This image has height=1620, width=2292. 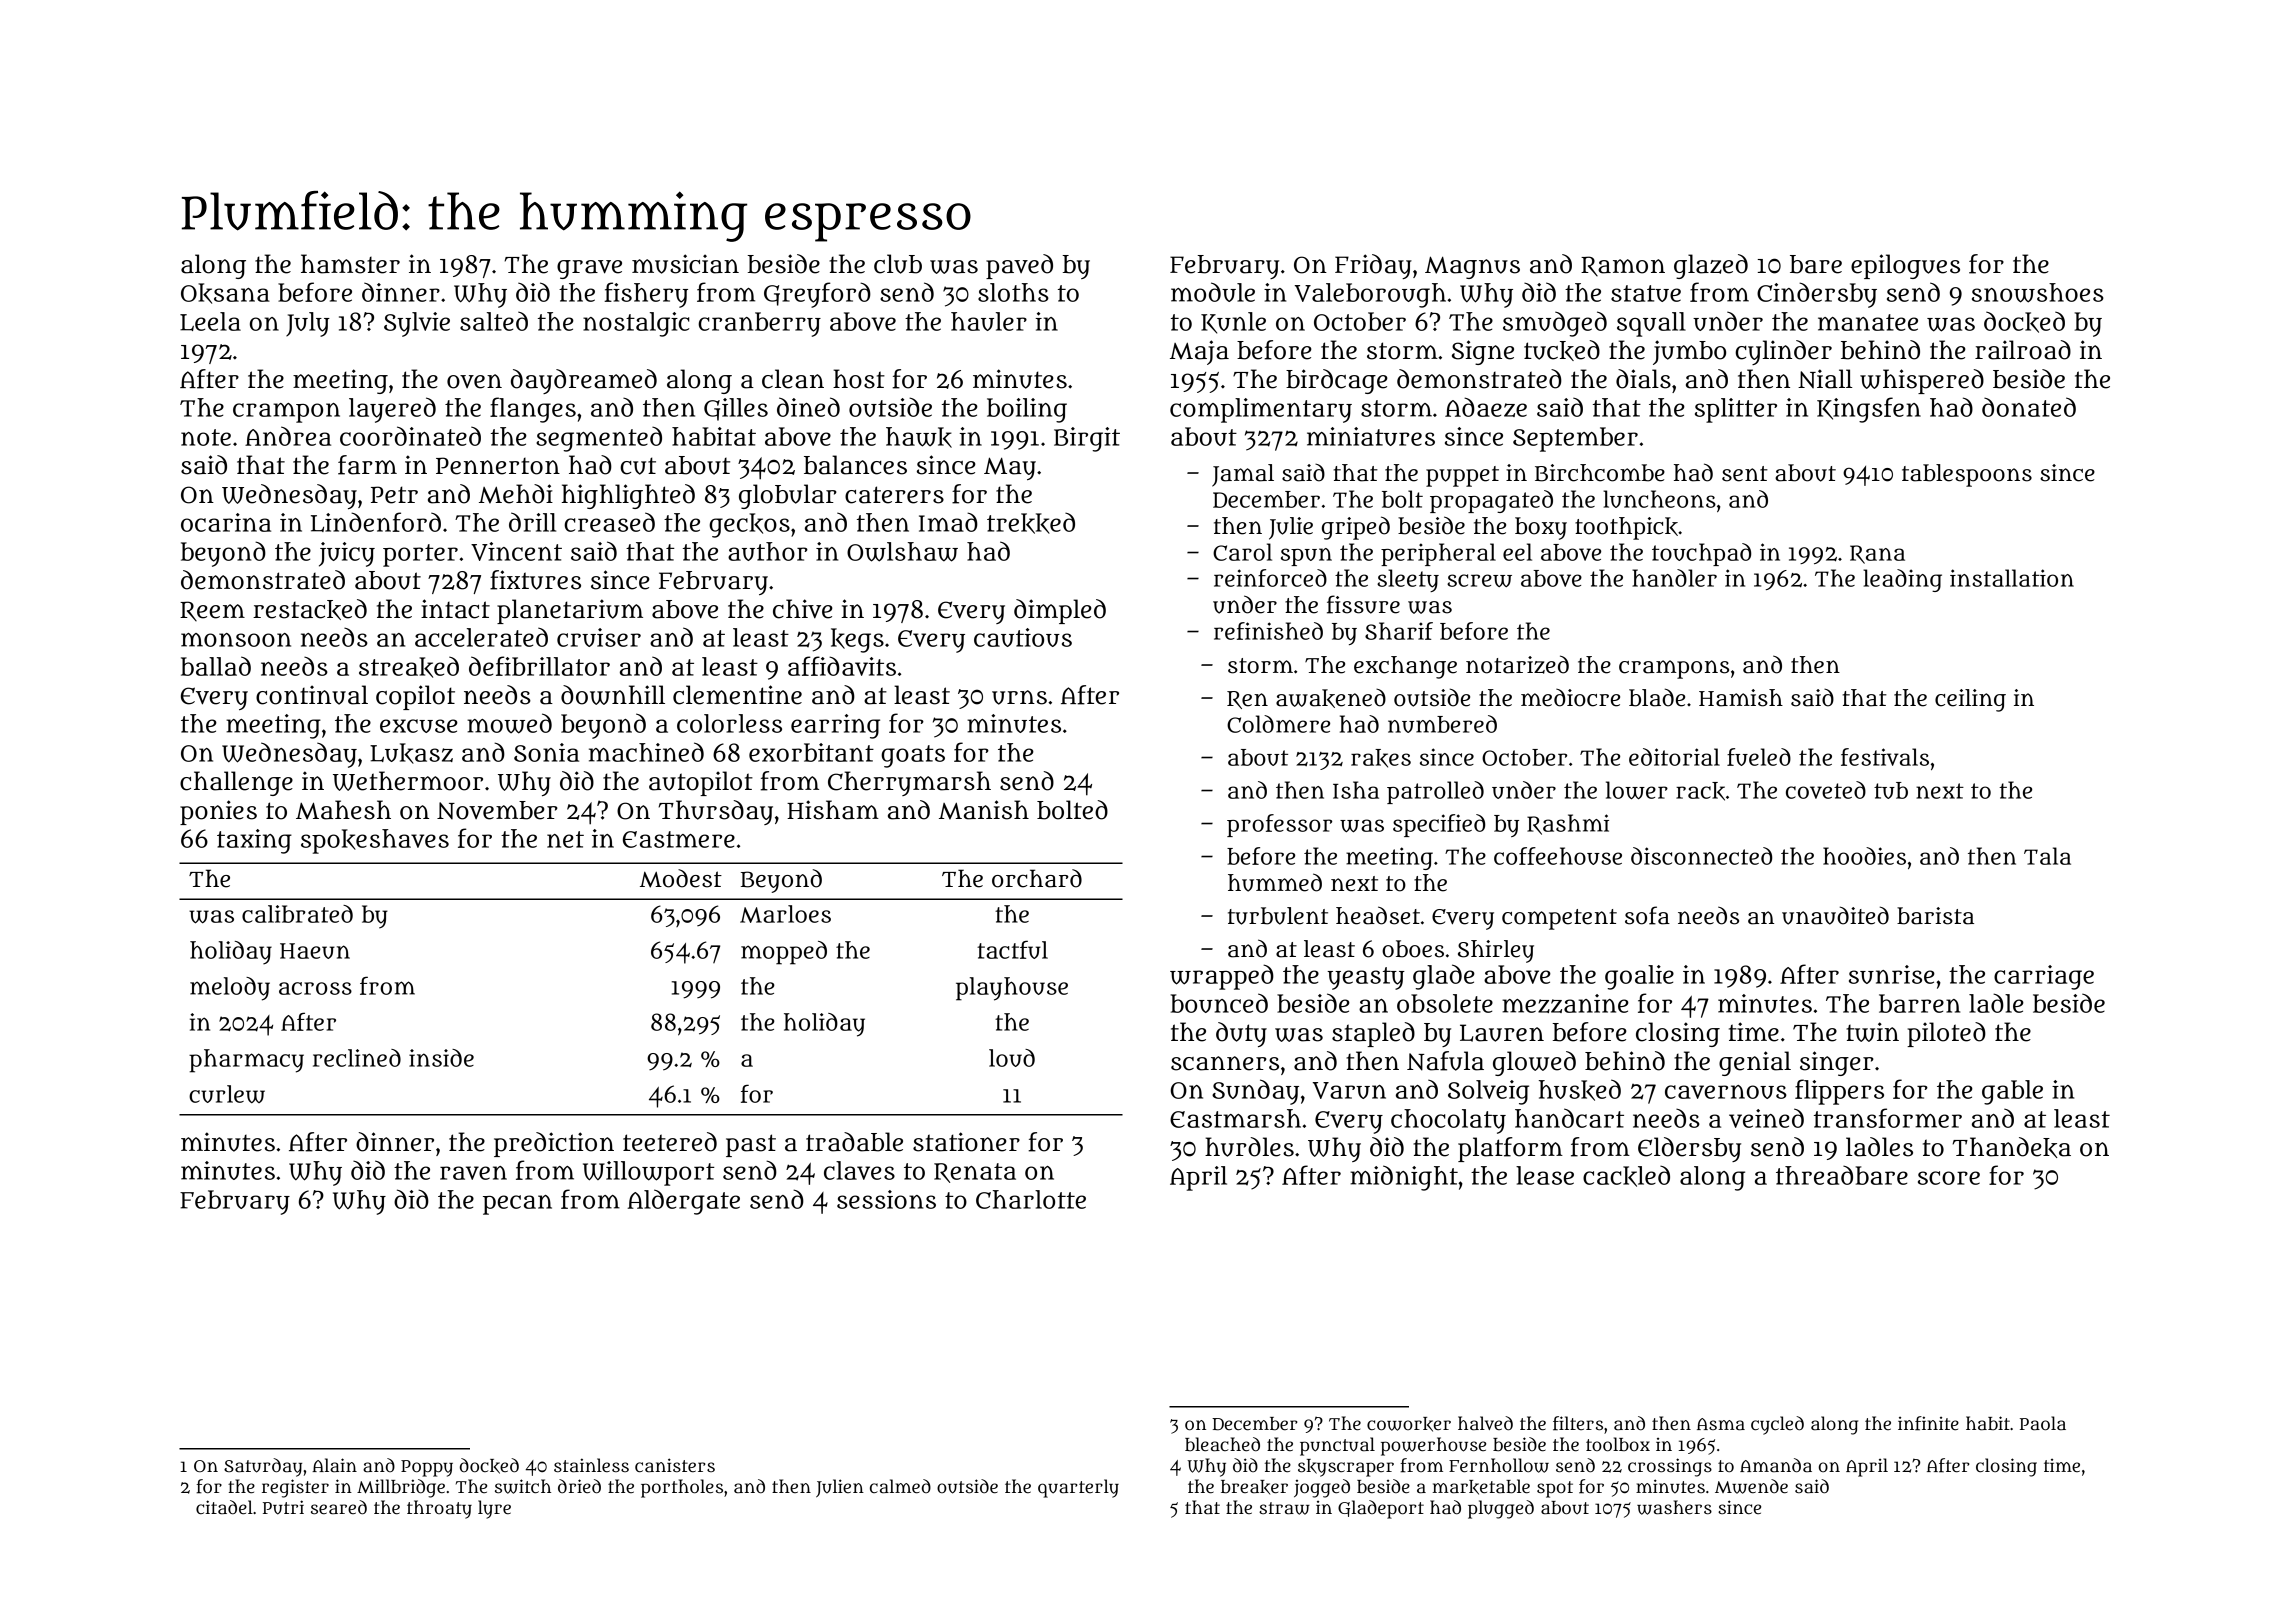 I want to click on salted, so click(x=494, y=321).
